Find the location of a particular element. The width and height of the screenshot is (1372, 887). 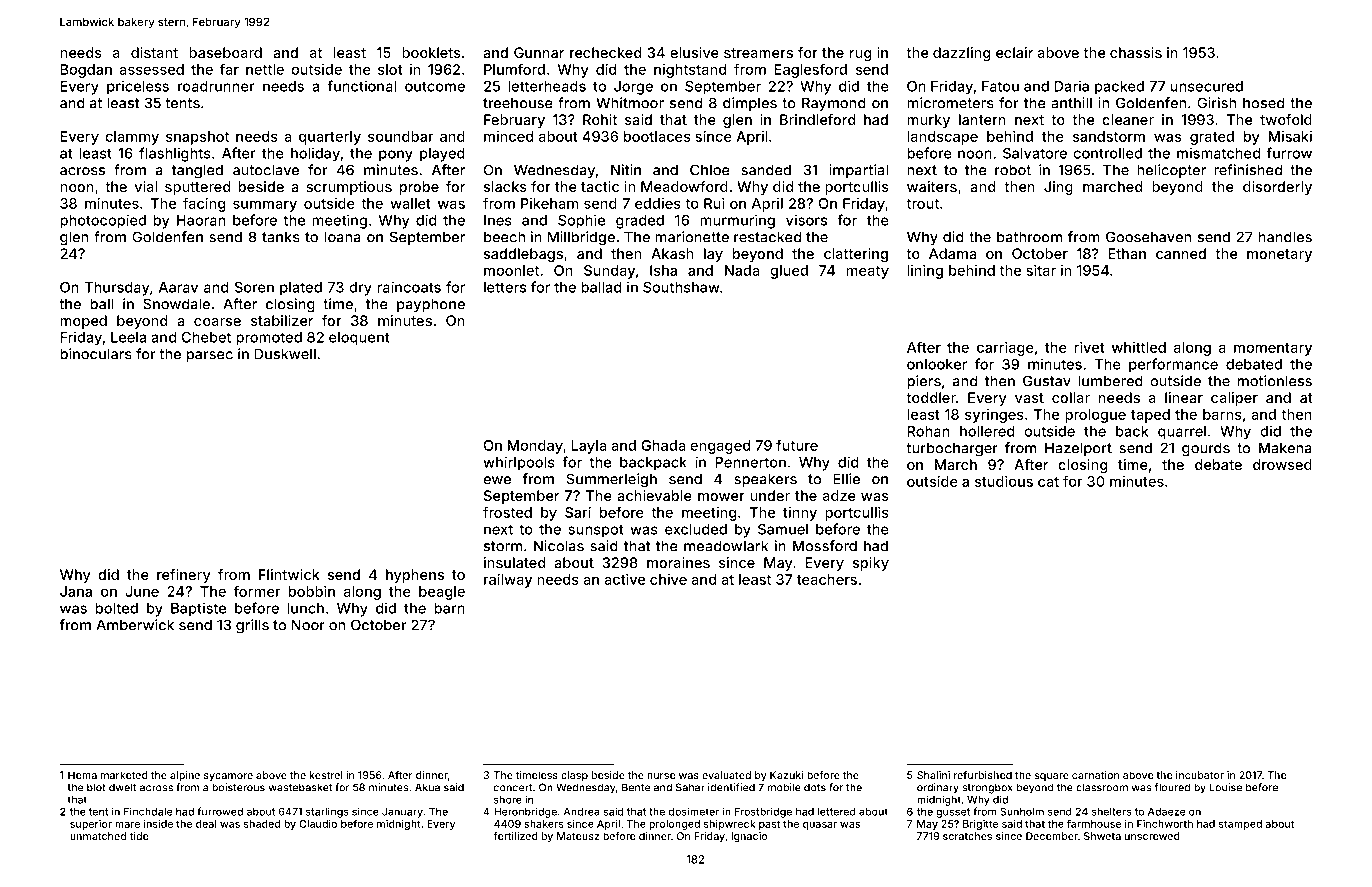

landscape is located at coordinates (942, 138).
